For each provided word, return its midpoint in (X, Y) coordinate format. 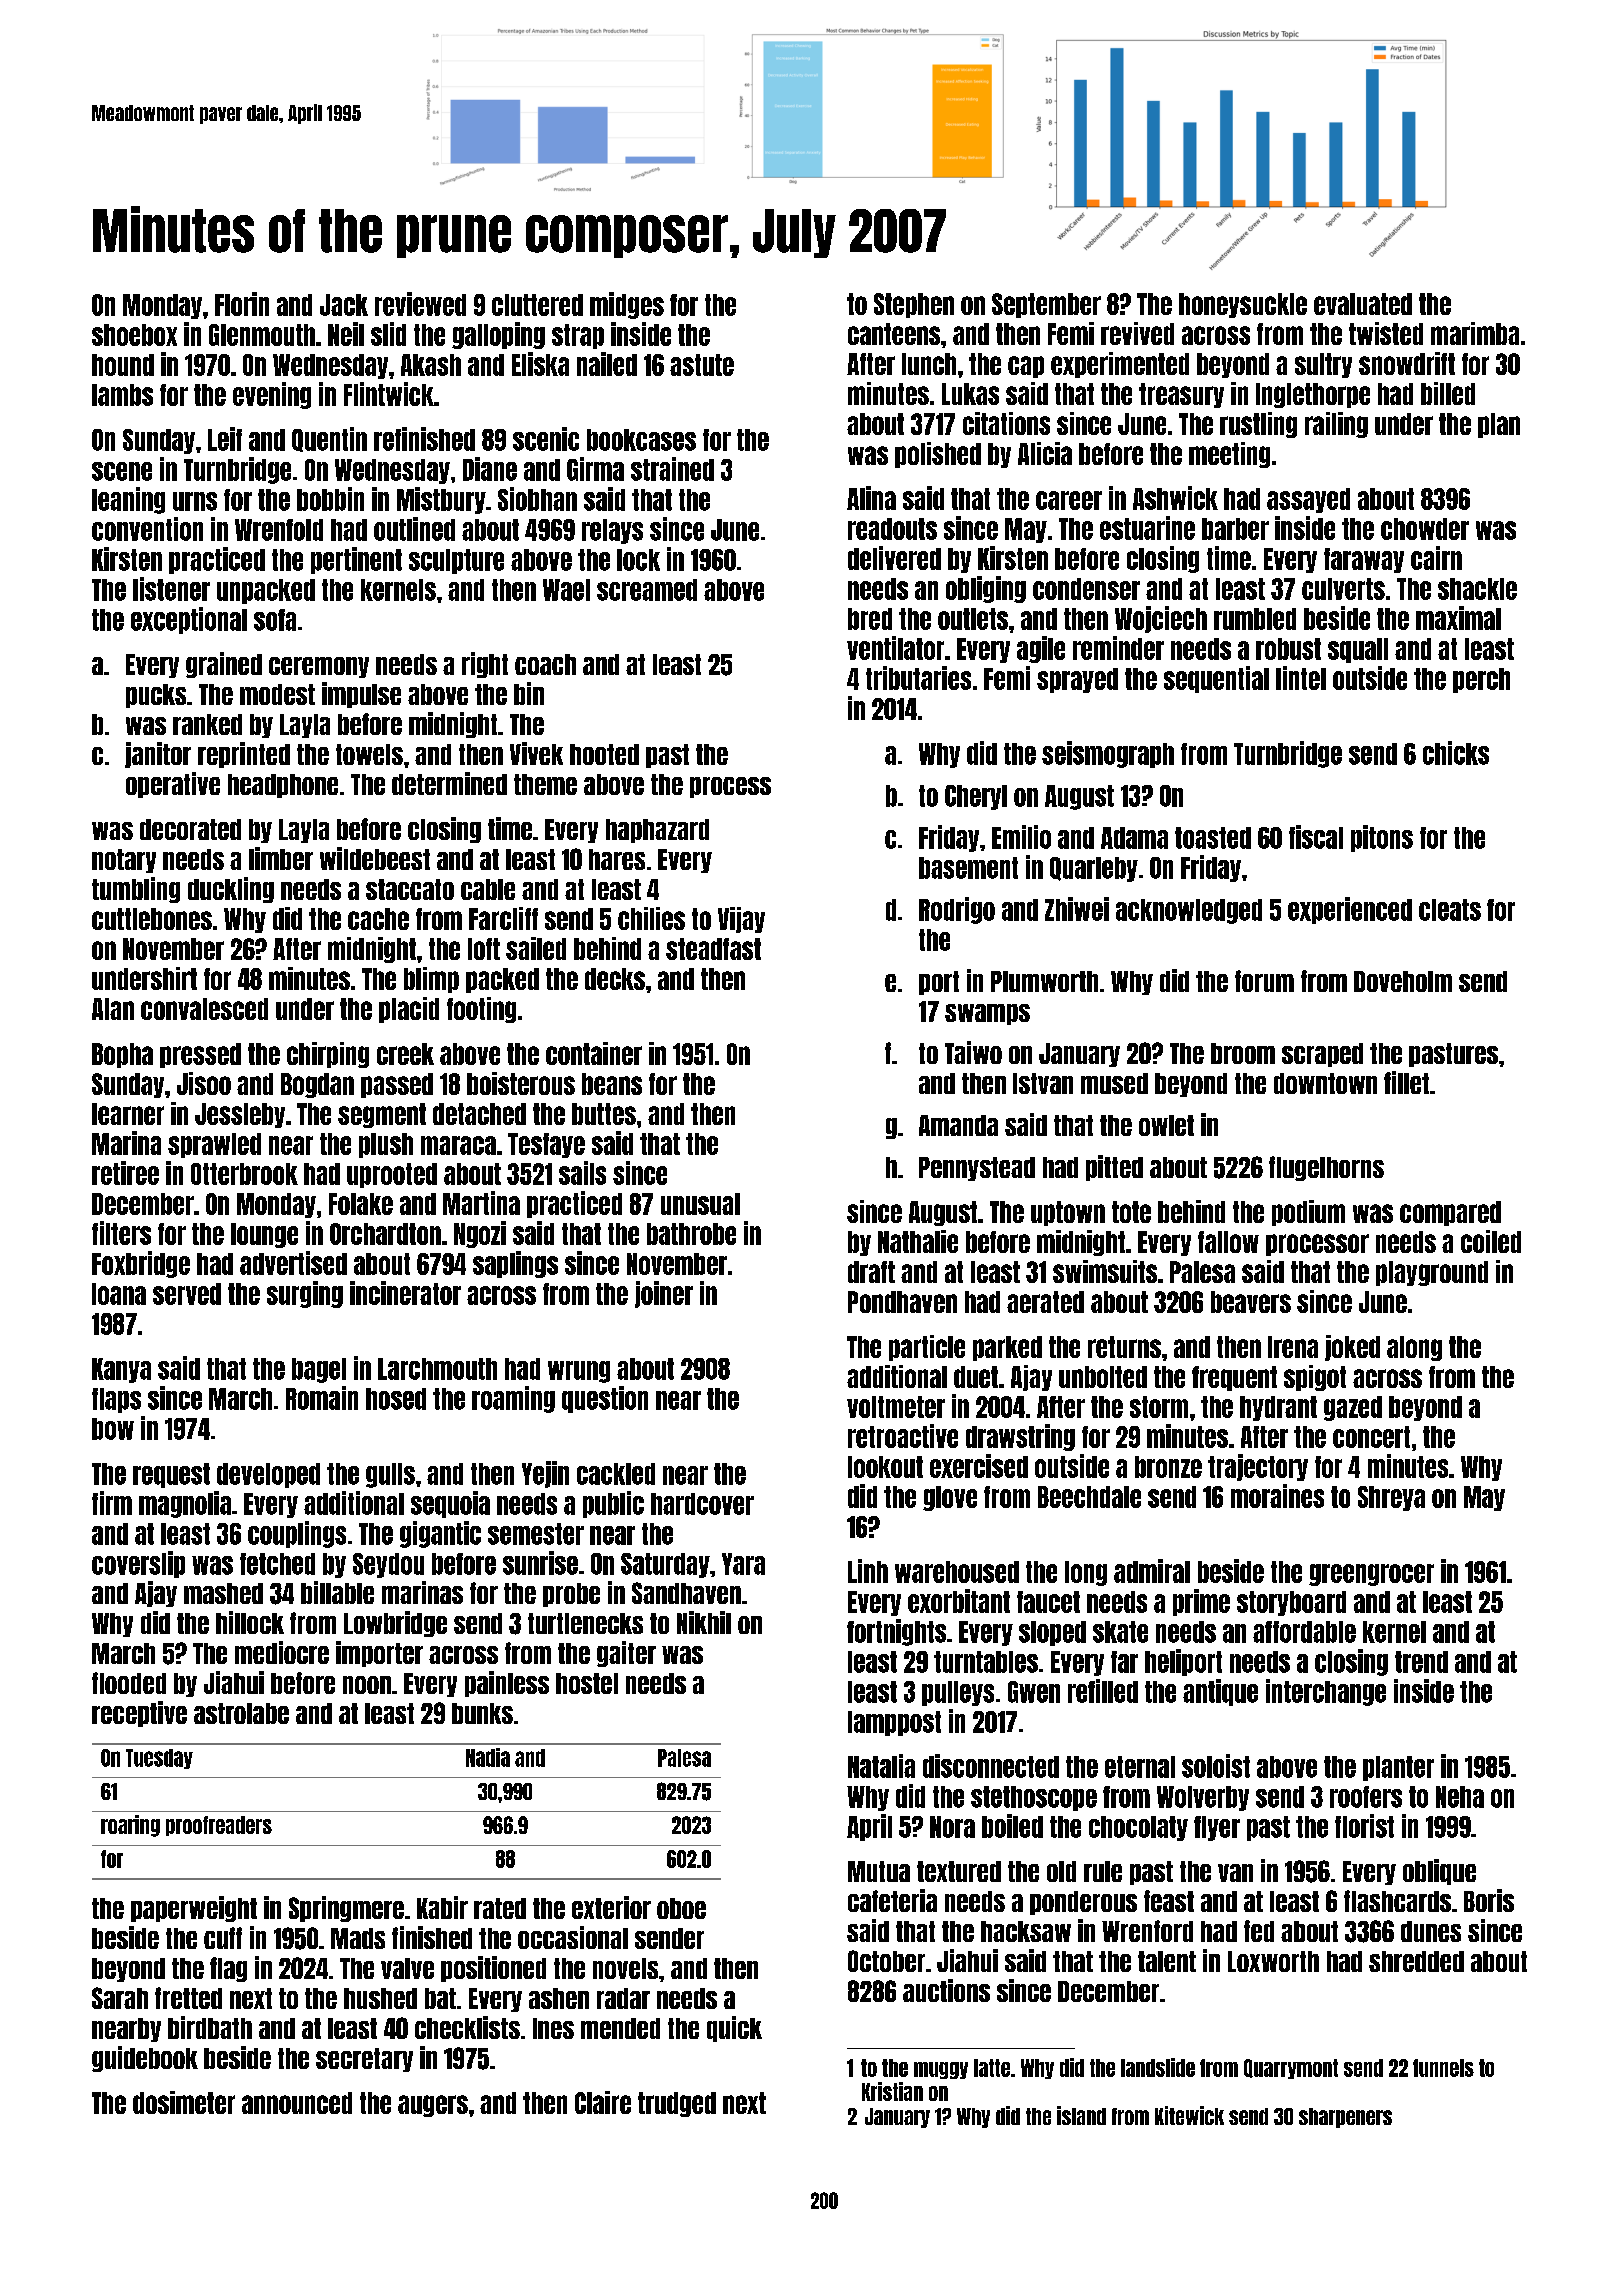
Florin (242, 304)
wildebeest (375, 858)
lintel (1301, 678)
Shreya (1391, 1498)
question (605, 1399)
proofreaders (219, 1826)
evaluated (1363, 304)
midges (627, 305)
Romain (322, 1398)
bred (870, 619)
